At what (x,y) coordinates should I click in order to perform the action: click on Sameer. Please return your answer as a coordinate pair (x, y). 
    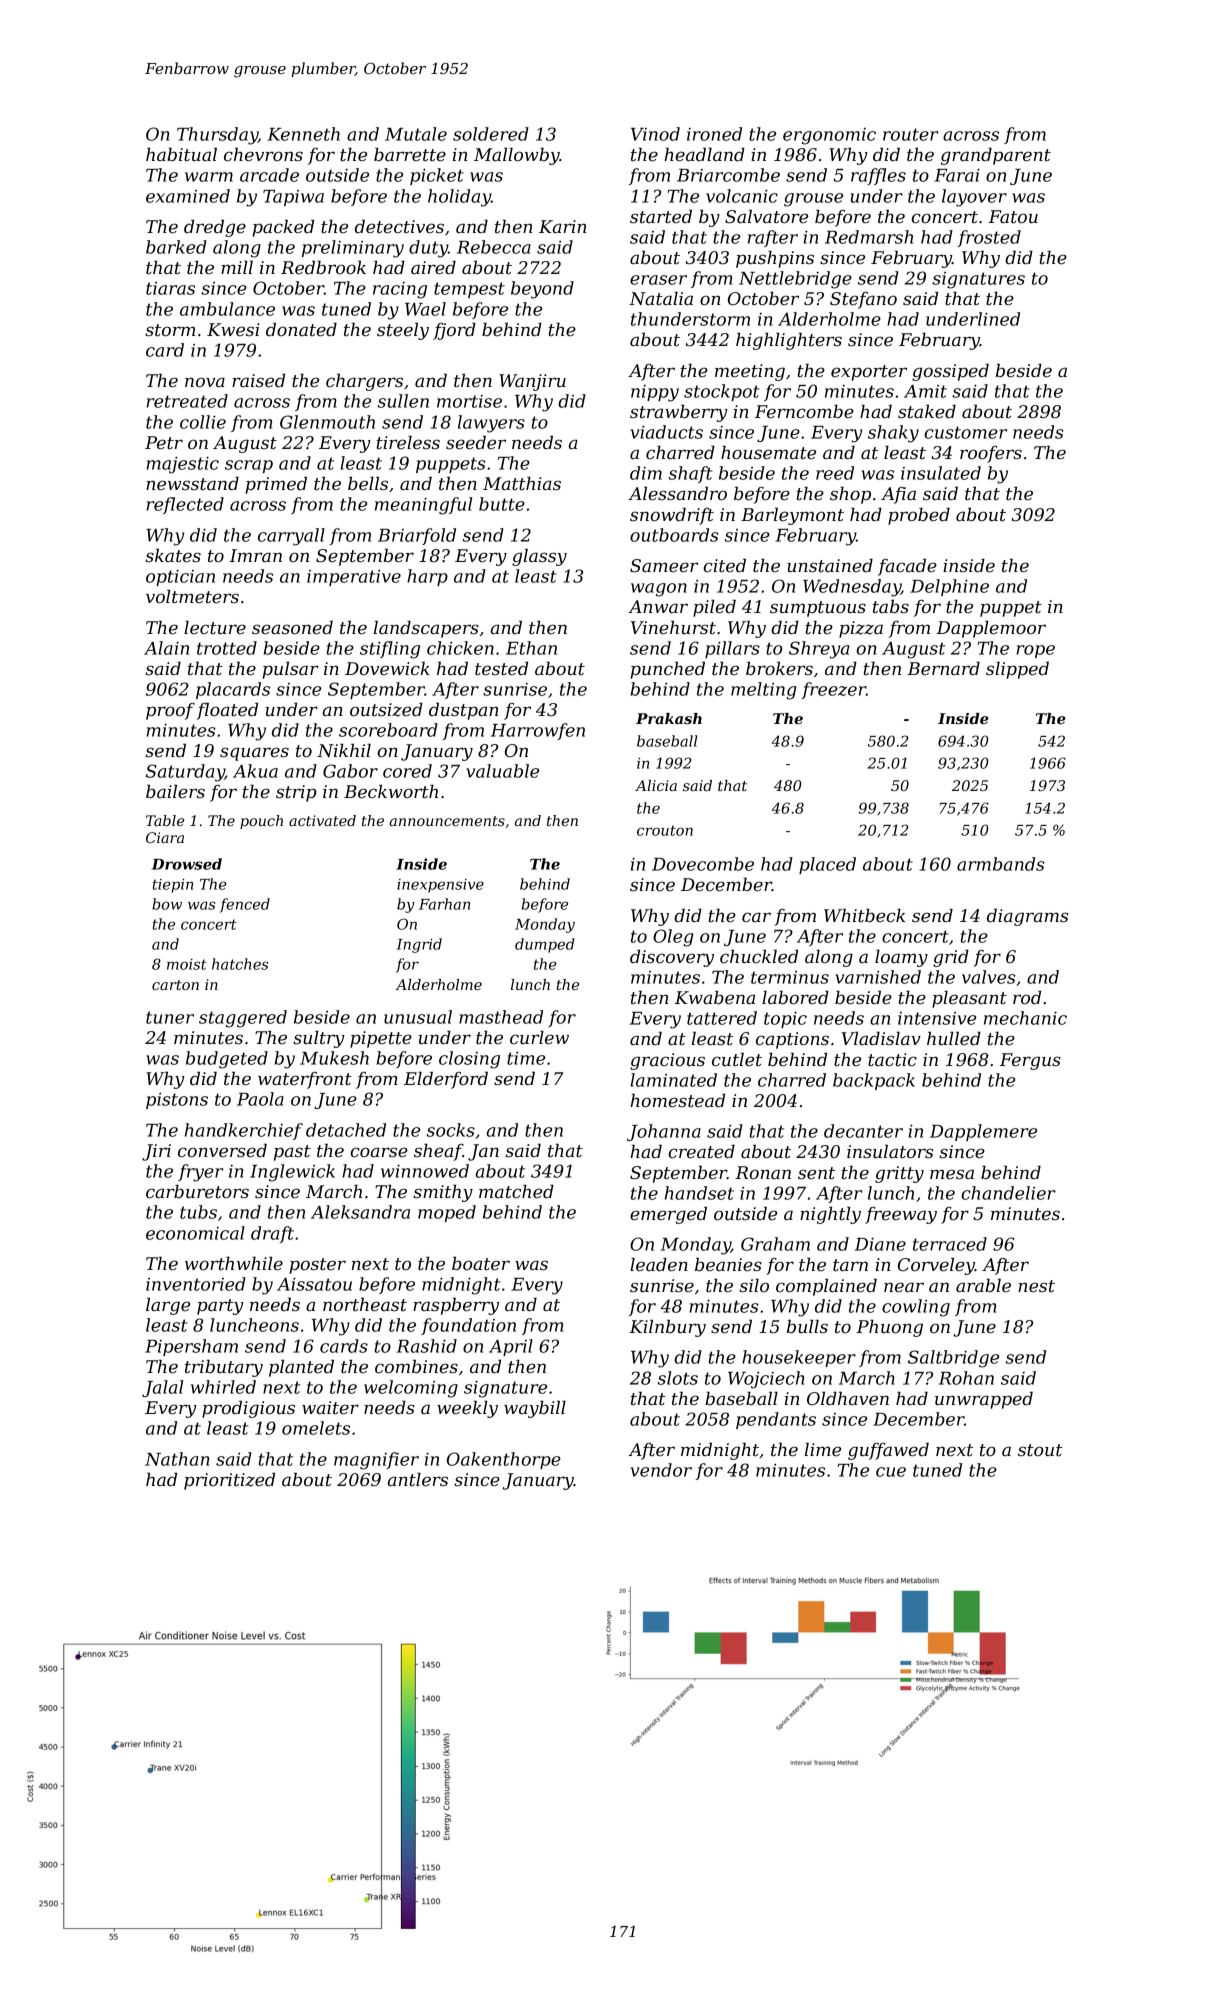
    Looking at the image, I should click on (664, 566).
